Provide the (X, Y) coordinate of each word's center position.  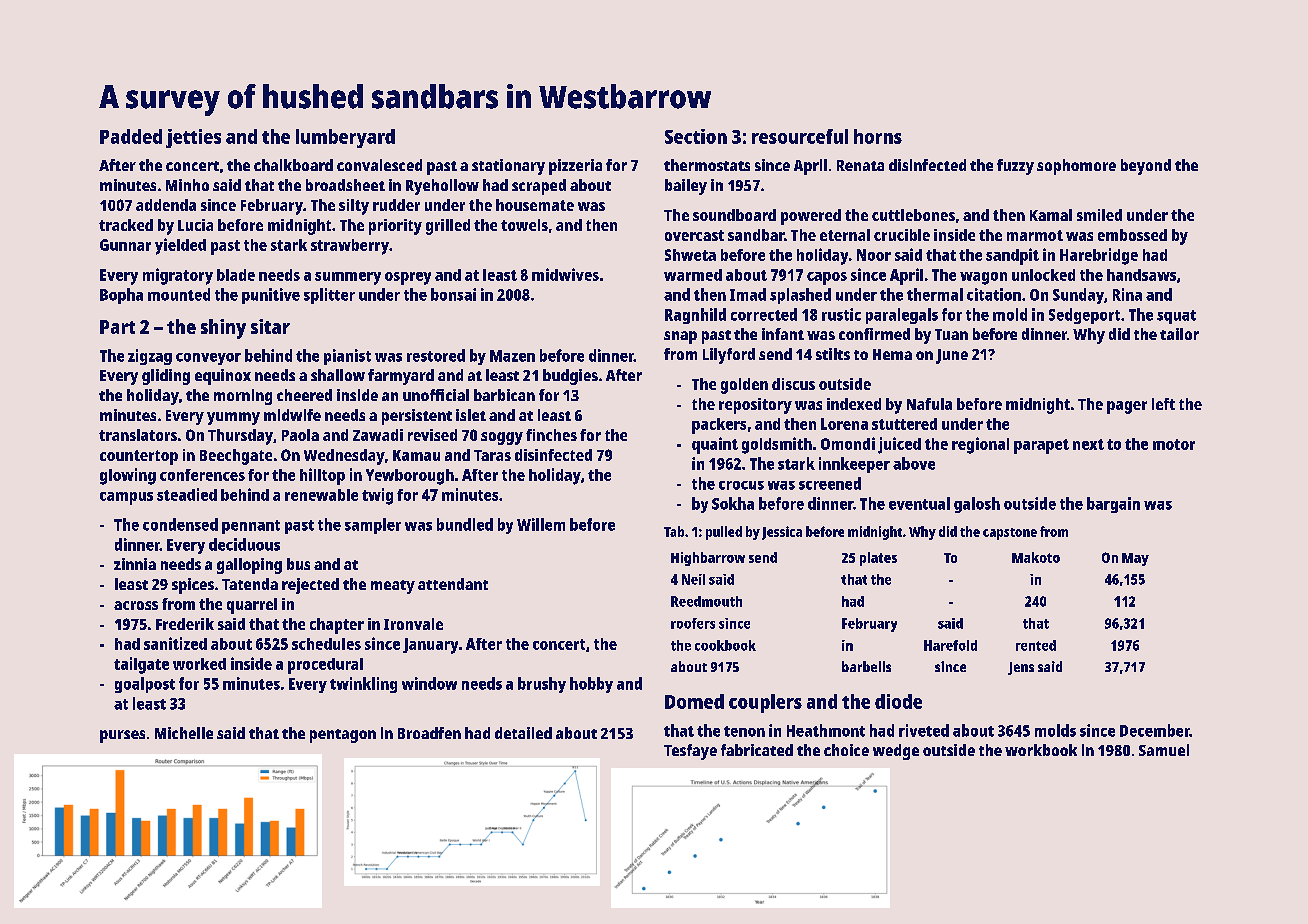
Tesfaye (690, 752)
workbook (1041, 750)
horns (878, 136)
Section (696, 136)
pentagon (343, 736)
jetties (193, 138)
